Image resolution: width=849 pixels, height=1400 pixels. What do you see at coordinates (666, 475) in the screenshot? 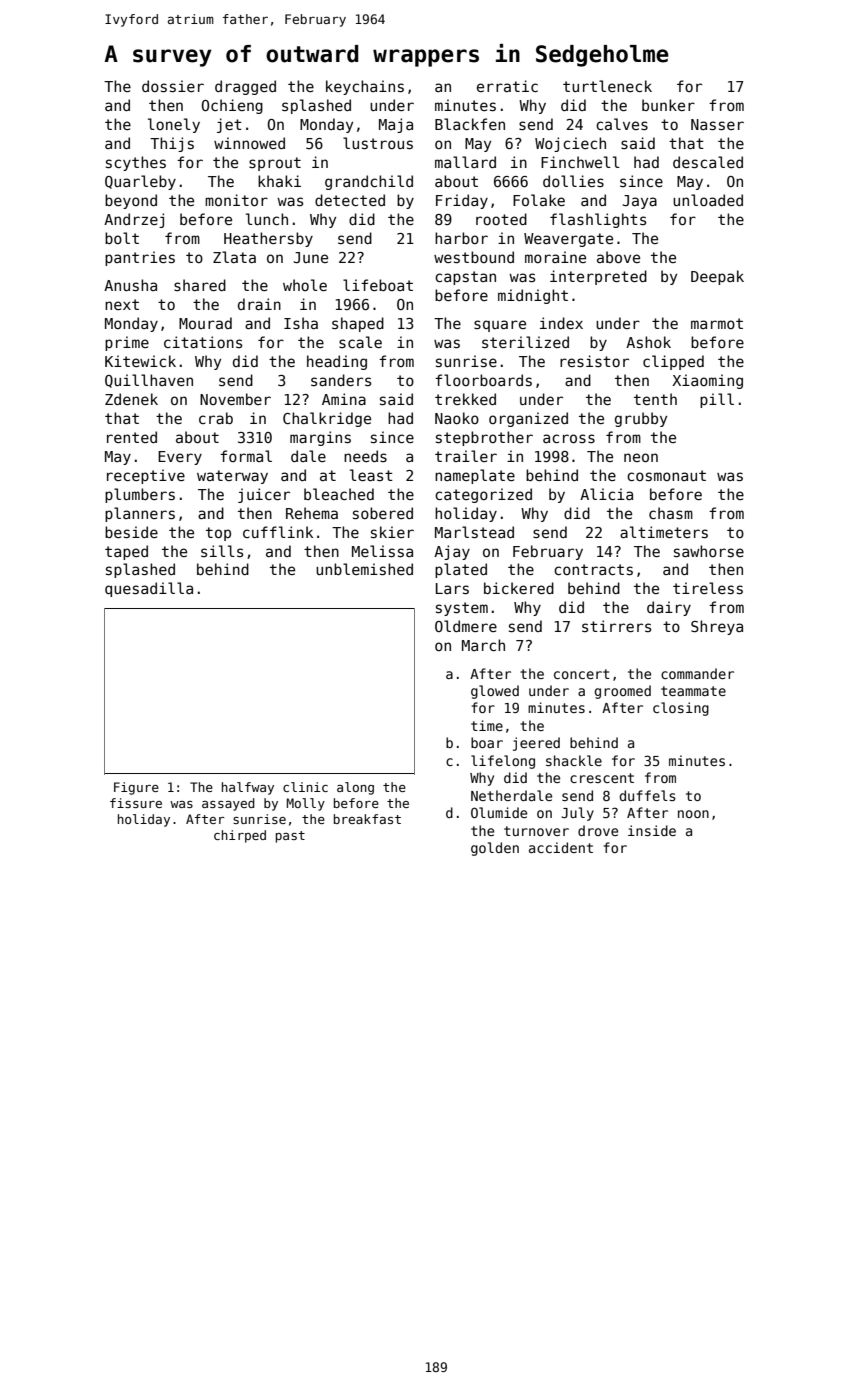
I see `cosmonaut` at bounding box center [666, 475].
